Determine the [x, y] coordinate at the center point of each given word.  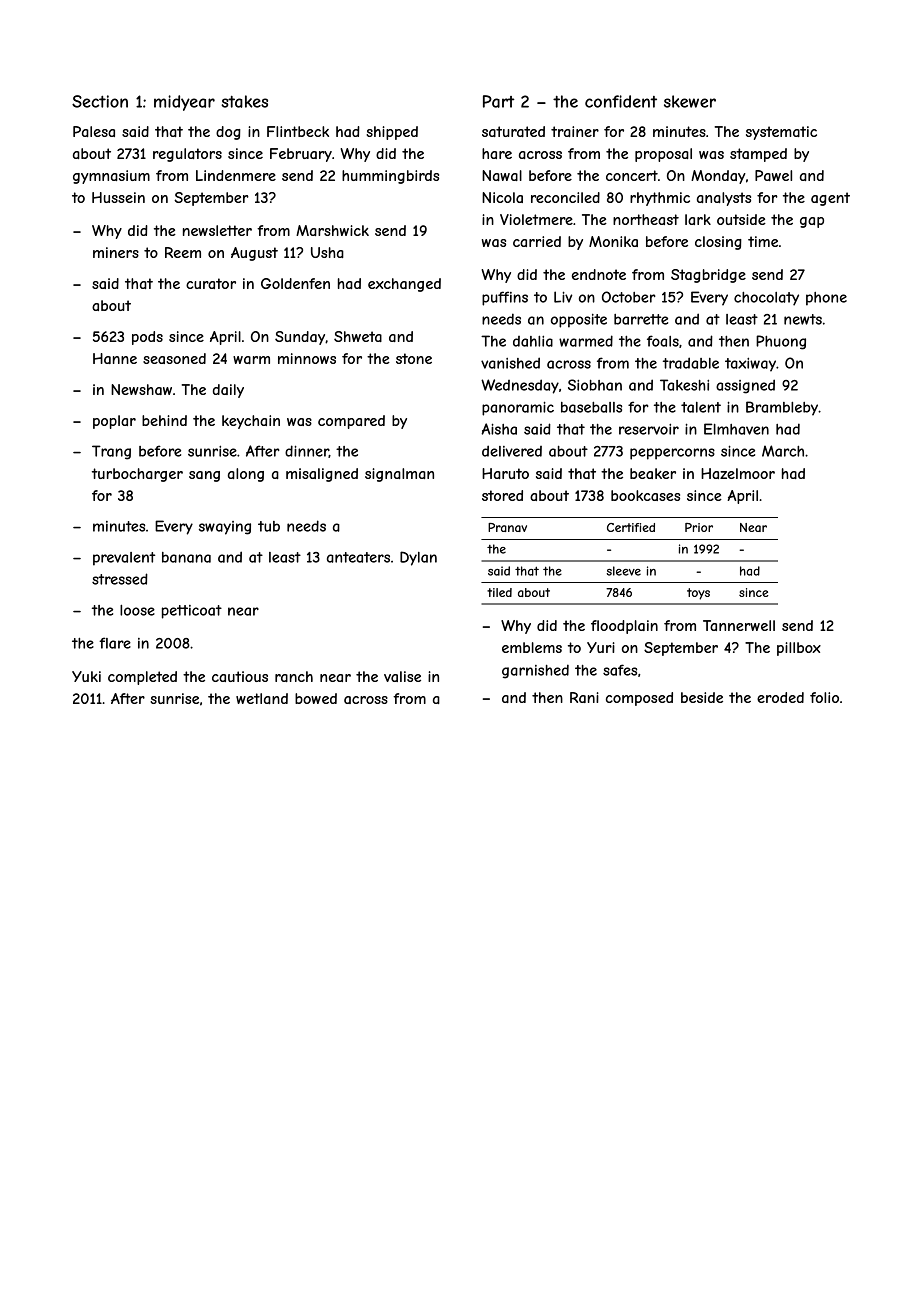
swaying [225, 528]
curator [211, 283]
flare [115, 643]
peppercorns [672, 454]
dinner [307, 451]
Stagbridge [708, 276]
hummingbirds [390, 177]
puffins [505, 298]
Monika [613, 241]
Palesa [94, 131]
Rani [584, 697]
